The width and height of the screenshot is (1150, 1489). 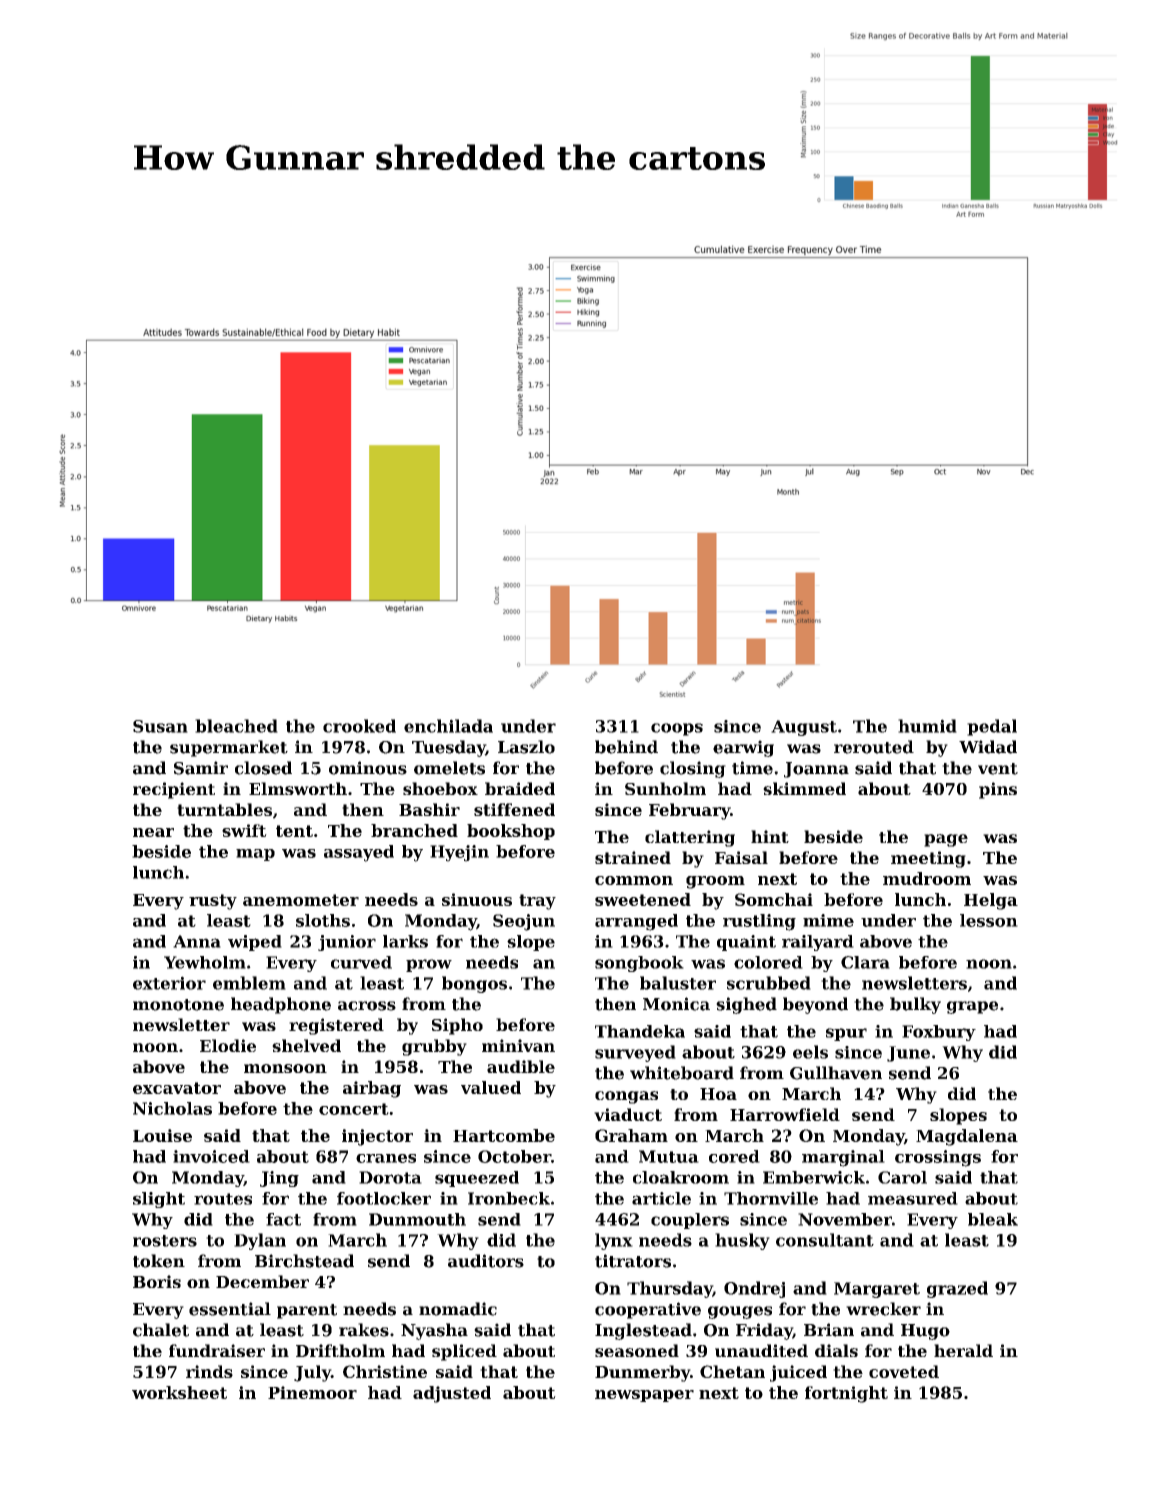 What do you see at coordinates (504, 1135) in the screenshot?
I see `Hartcombe` at bounding box center [504, 1135].
